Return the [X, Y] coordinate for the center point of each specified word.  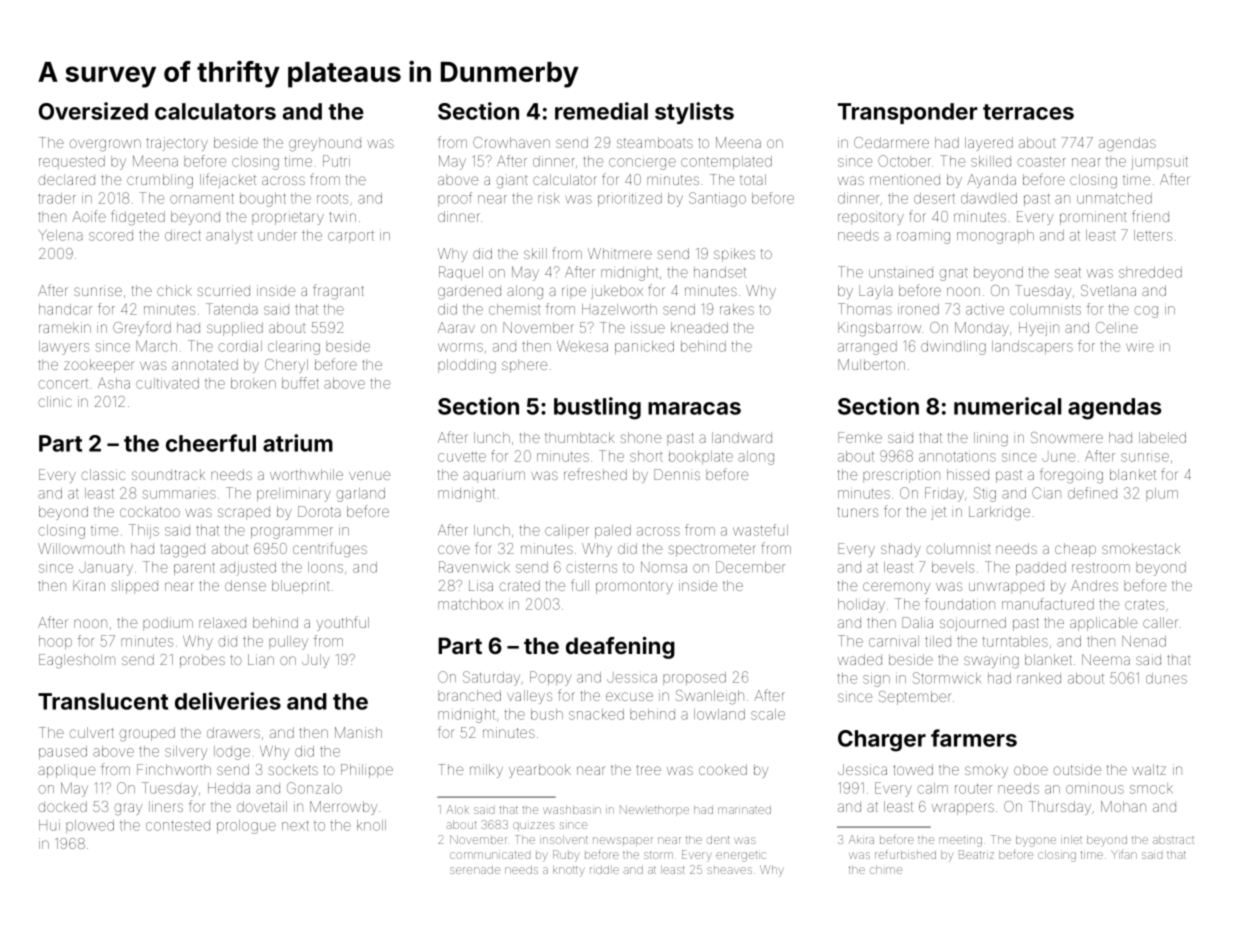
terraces [1028, 112]
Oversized [93, 111]
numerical [1007, 406]
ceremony [896, 588]
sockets [293, 769]
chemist [515, 309]
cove [454, 549]
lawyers [64, 348]
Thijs [144, 531]
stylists [694, 113]
